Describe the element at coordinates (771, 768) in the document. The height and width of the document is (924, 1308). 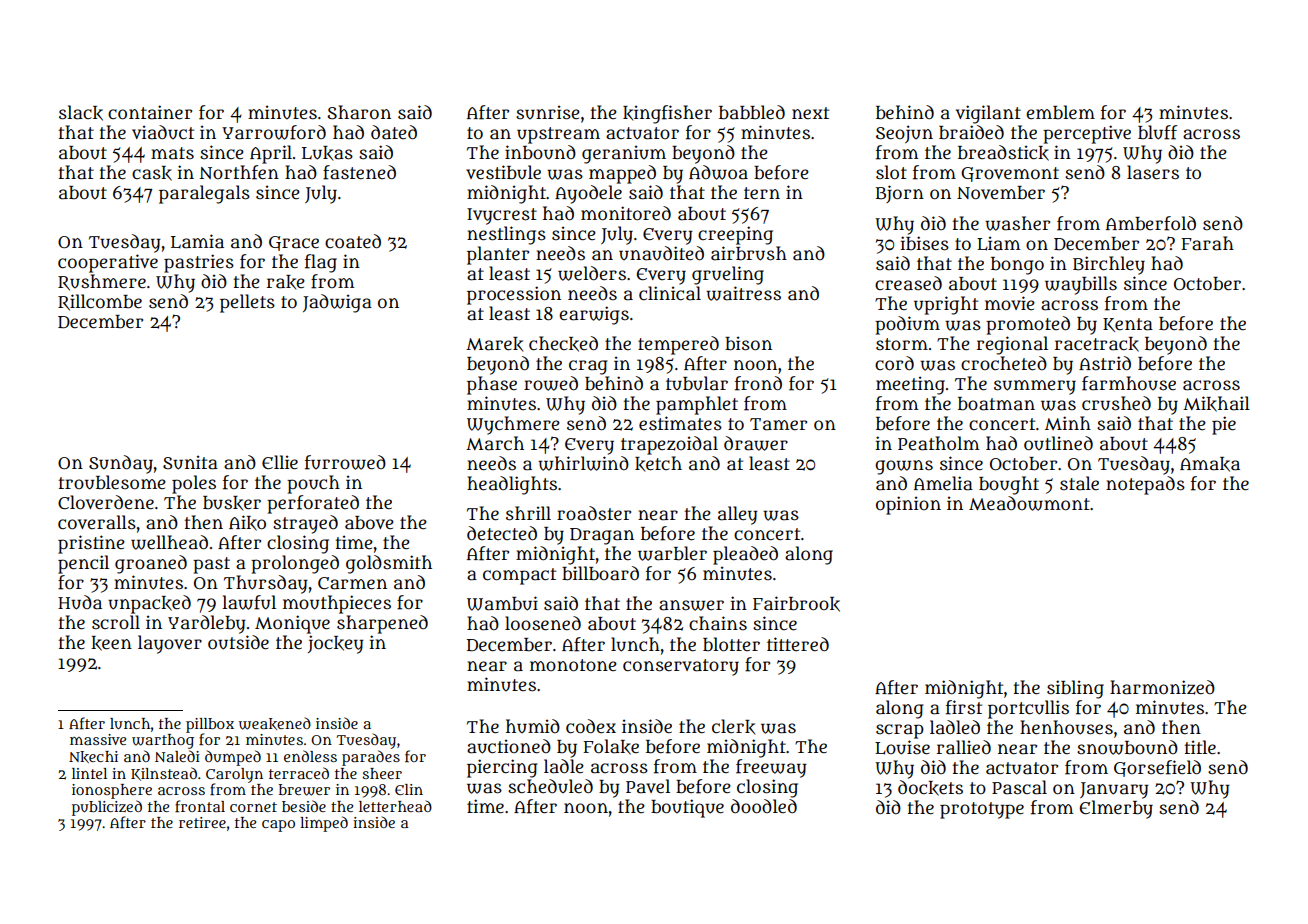
I see `freeway` at that location.
